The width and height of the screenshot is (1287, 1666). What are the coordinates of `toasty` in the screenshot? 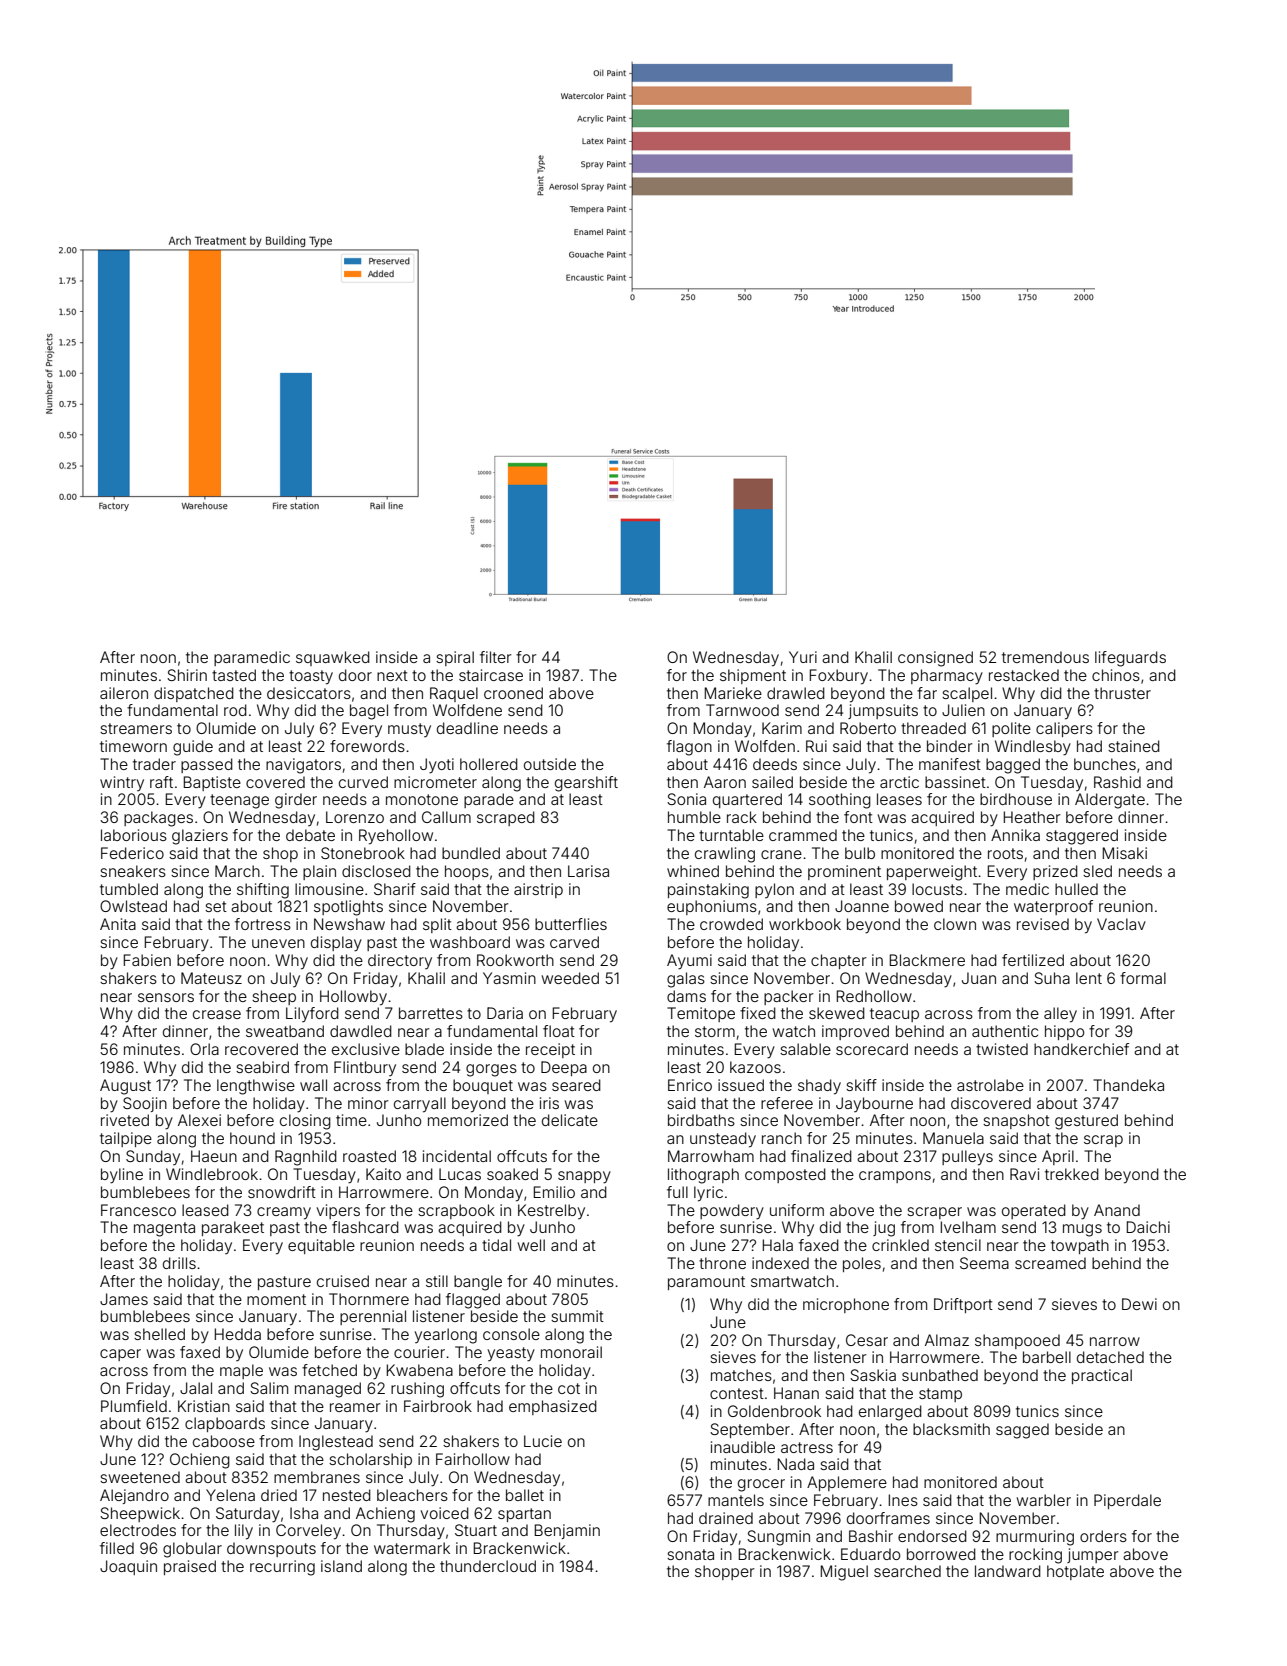 It's located at (311, 677).
